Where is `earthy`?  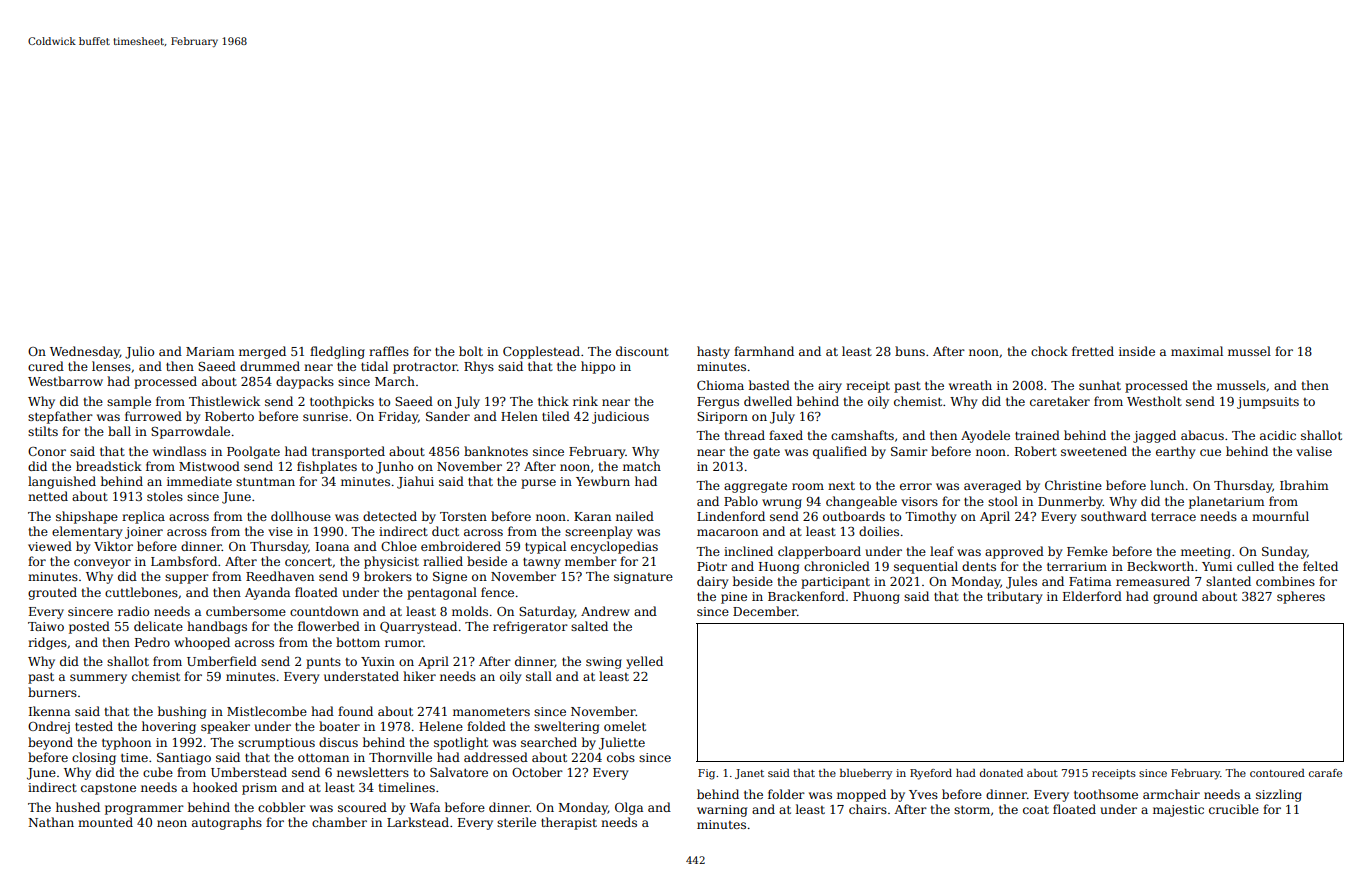 earthy is located at coordinates (1175, 452).
